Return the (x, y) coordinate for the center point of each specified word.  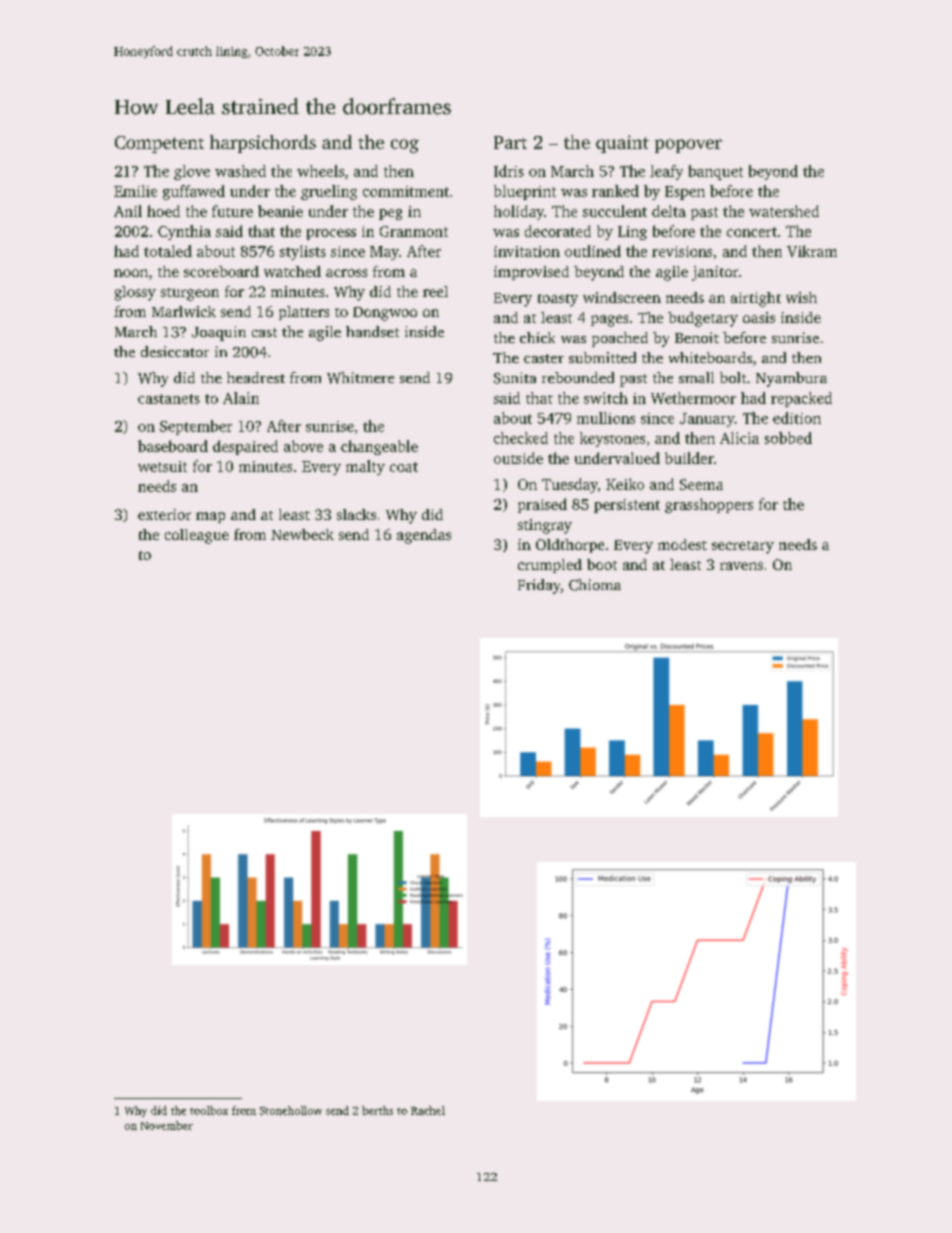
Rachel (428, 1110)
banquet (716, 172)
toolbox (209, 1110)
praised (542, 505)
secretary (743, 547)
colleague (197, 536)
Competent (159, 144)
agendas (424, 536)
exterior (164, 514)
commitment (406, 191)
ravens (741, 566)
